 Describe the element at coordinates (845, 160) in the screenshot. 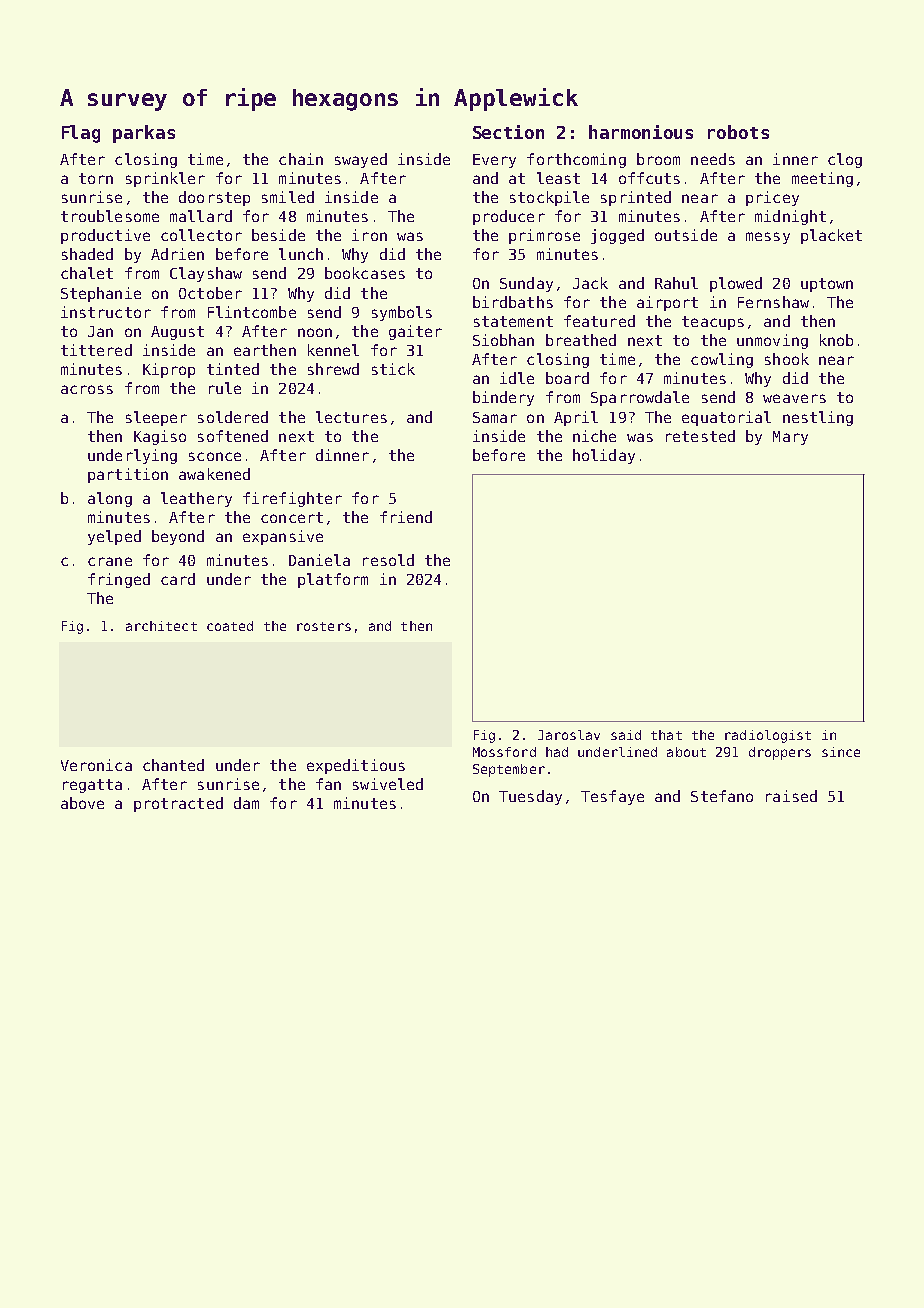

I see `clog` at that location.
